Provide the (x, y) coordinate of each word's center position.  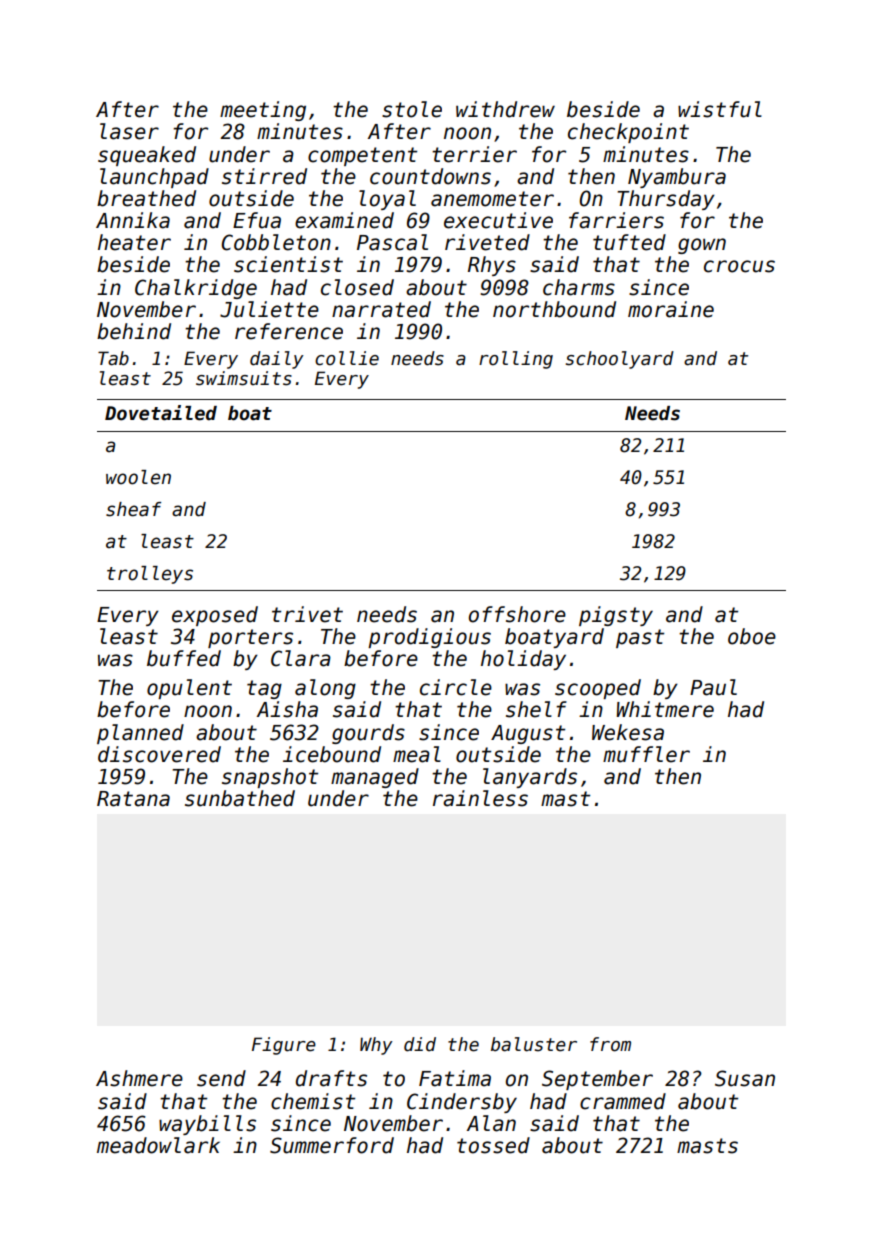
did (420, 1044)
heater (134, 242)
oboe (752, 636)
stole (412, 109)
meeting (263, 111)
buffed (184, 658)
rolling (516, 360)
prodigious (429, 638)
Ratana (133, 799)
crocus (739, 266)
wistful (720, 109)
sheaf (133, 509)
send (221, 1078)
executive (498, 220)
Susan (745, 1078)
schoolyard (619, 360)
